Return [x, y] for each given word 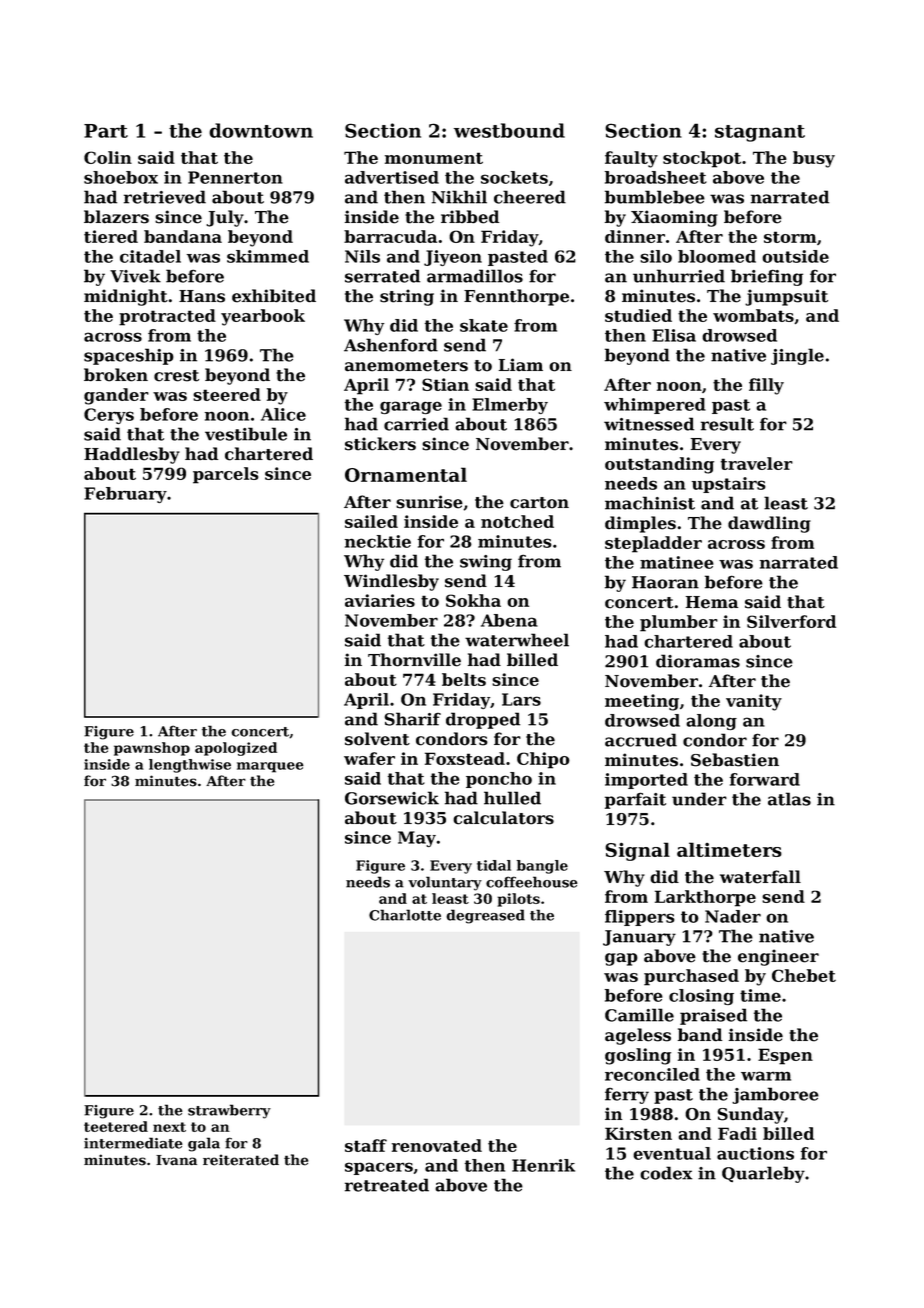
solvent [377, 739]
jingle [797, 356]
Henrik [543, 1165]
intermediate [133, 1143]
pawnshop [152, 749]
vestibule [246, 434]
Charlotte [405, 915]
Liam [521, 364]
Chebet [804, 975]
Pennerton [235, 177]
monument [434, 158]
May [417, 839]
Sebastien [735, 760]
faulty [631, 159]
